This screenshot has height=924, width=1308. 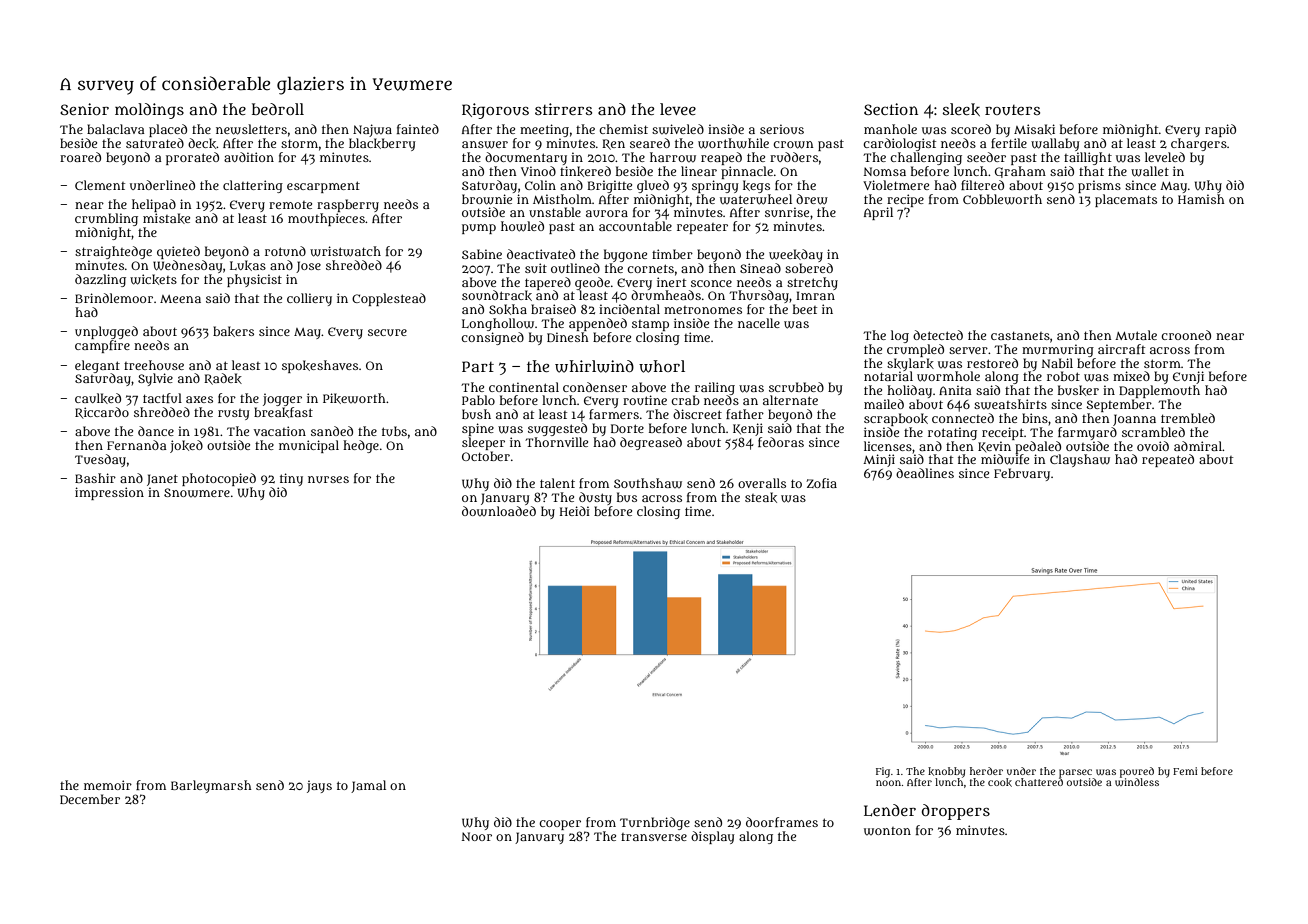 What do you see at coordinates (759, 323) in the screenshot?
I see `nacelle` at bounding box center [759, 323].
